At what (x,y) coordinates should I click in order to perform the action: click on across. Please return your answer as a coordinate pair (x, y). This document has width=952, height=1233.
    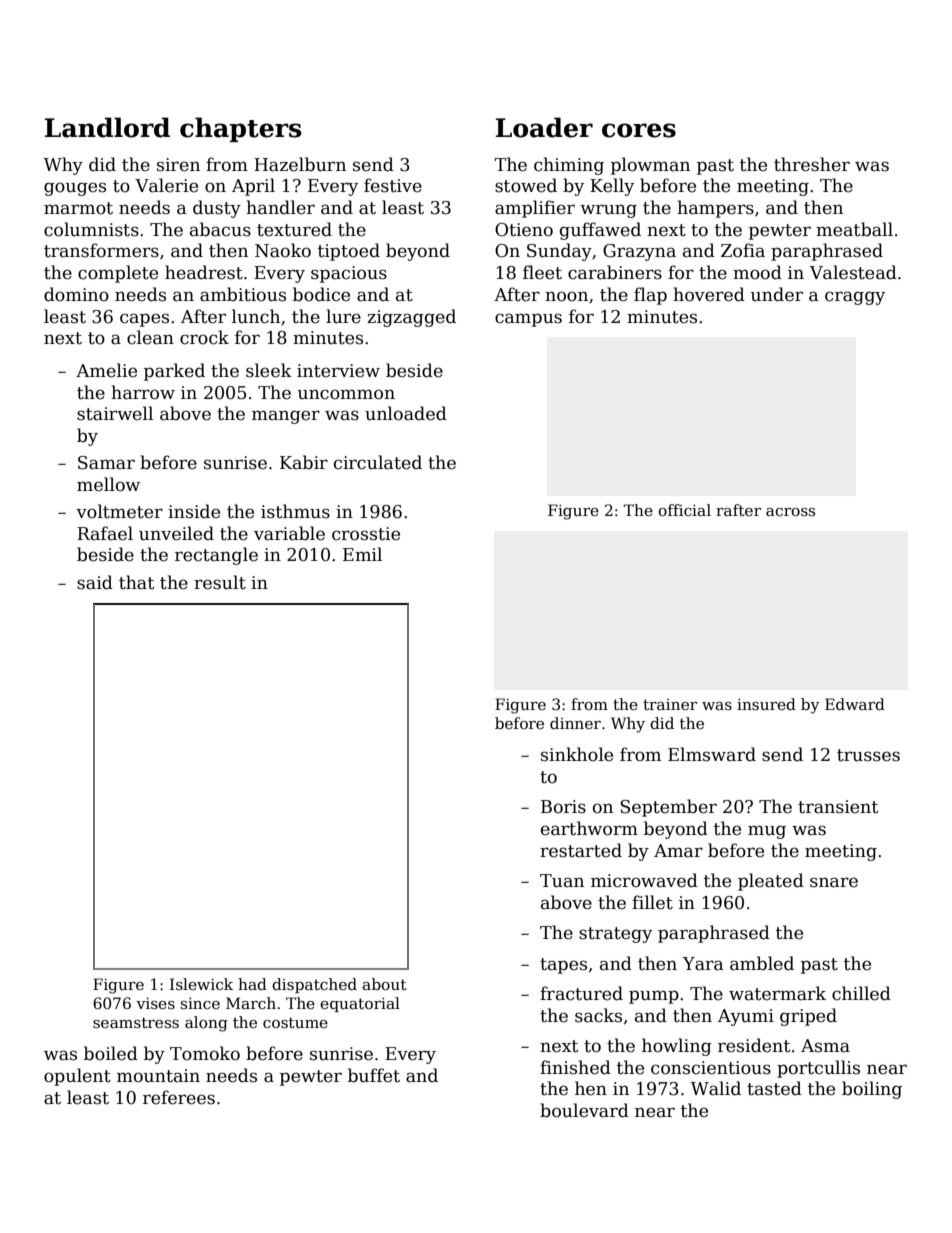
    Looking at the image, I should click on (790, 512).
